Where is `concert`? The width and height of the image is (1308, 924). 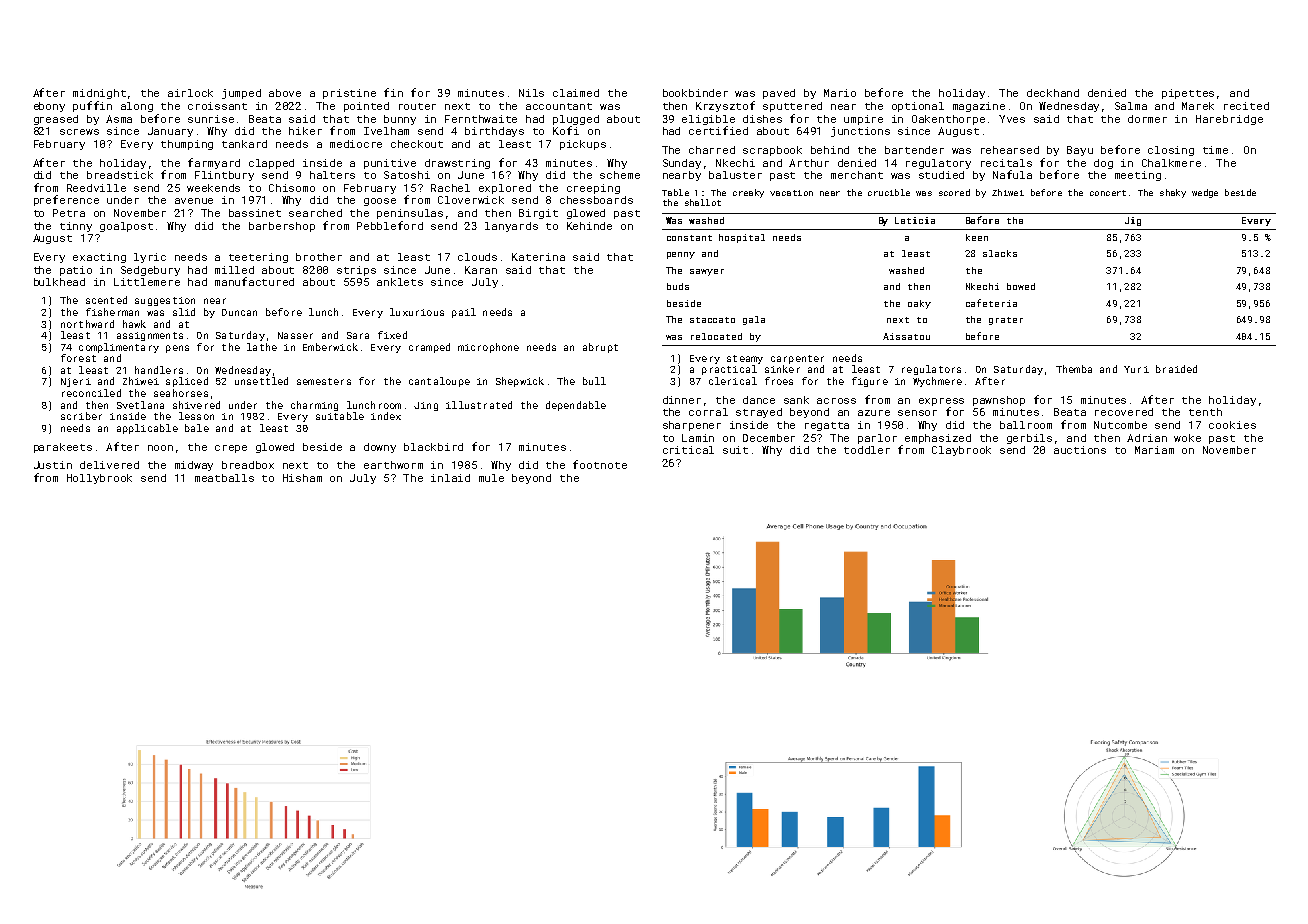 concert is located at coordinates (1108, 193).
